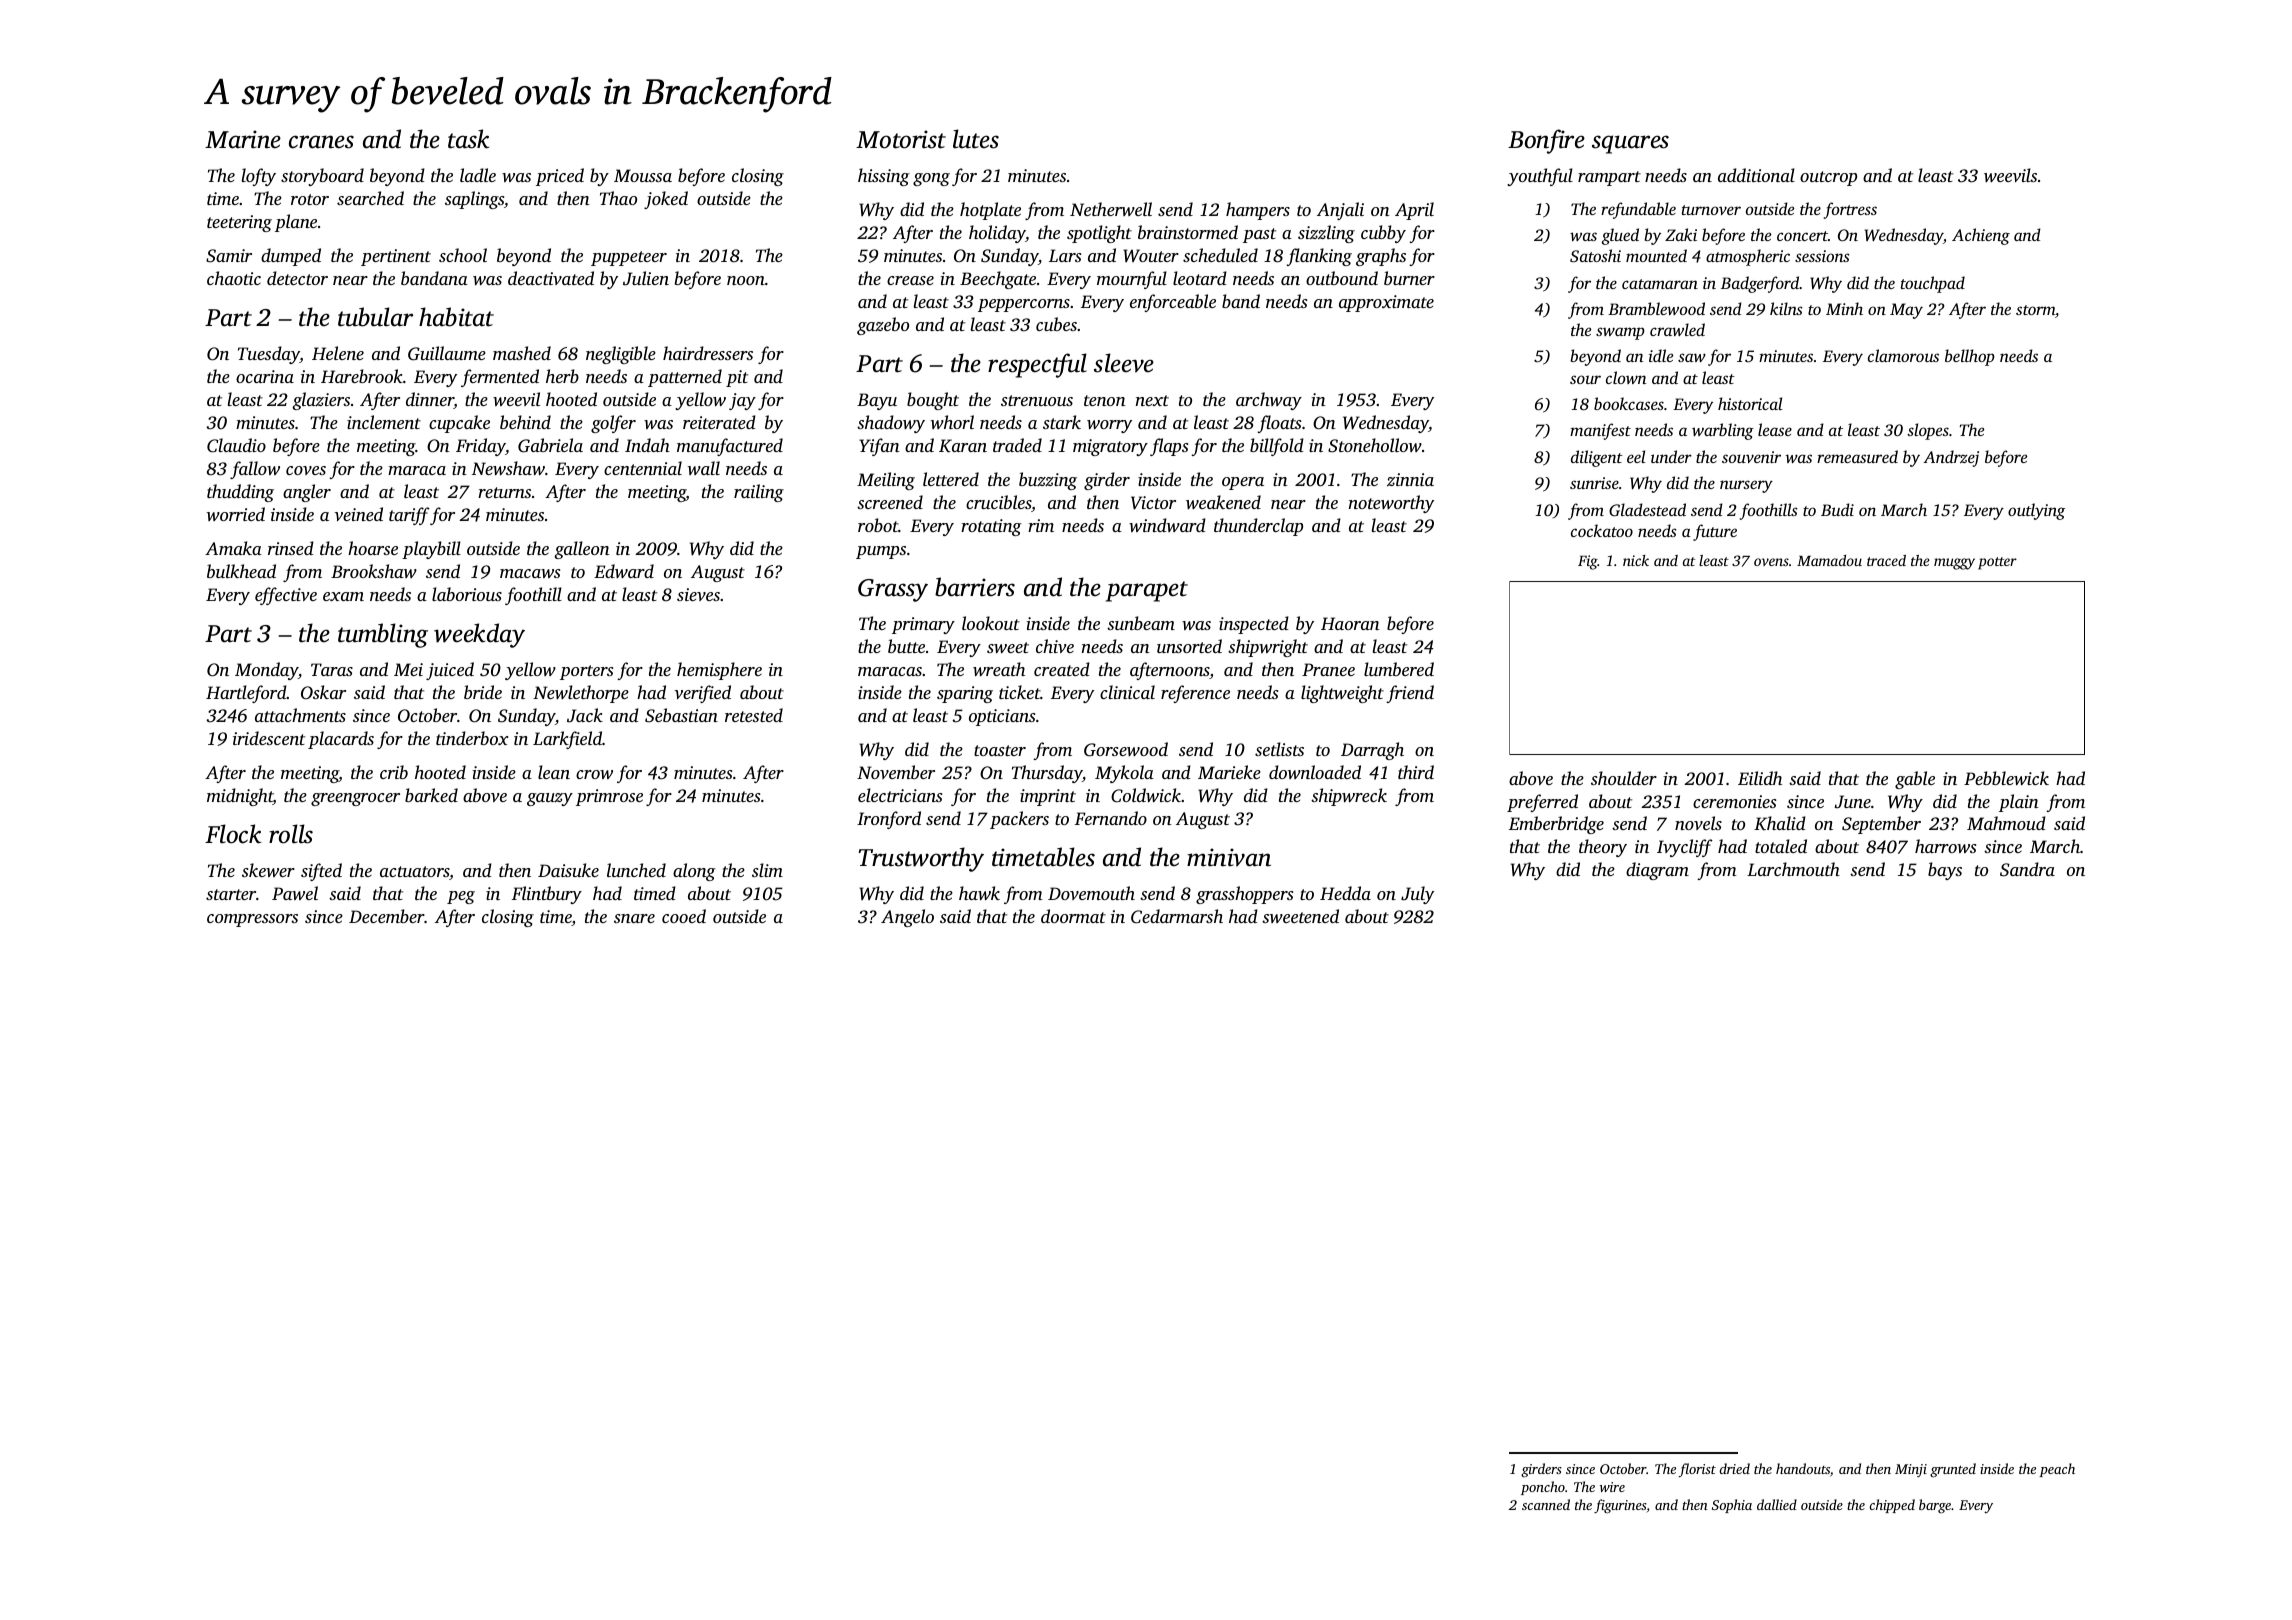  Describe the element at coordinates (979, 893) in the screenshot. I see `hawk` at that location.
